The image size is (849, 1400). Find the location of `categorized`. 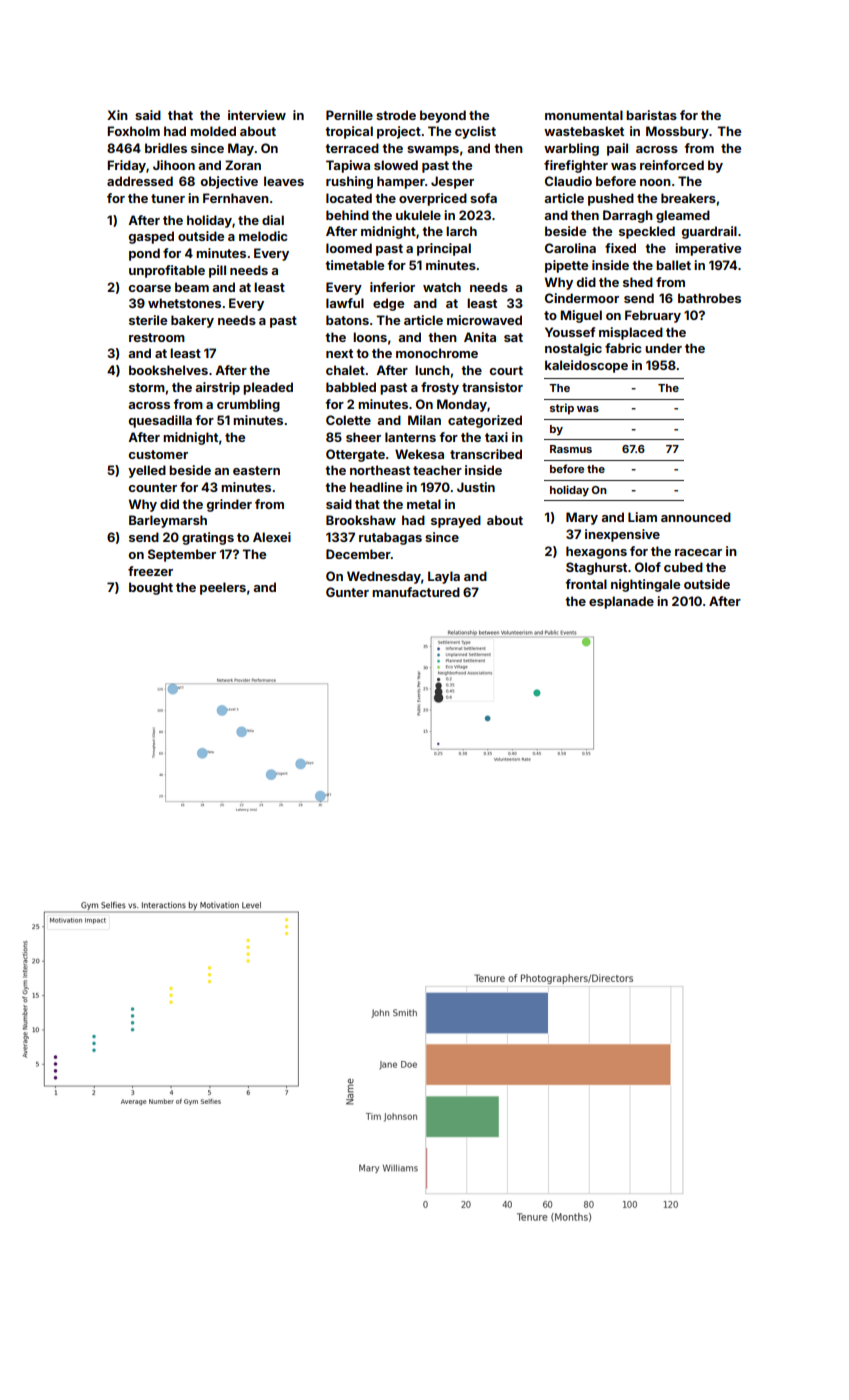

categorized is located at coordinates (485, 421).
